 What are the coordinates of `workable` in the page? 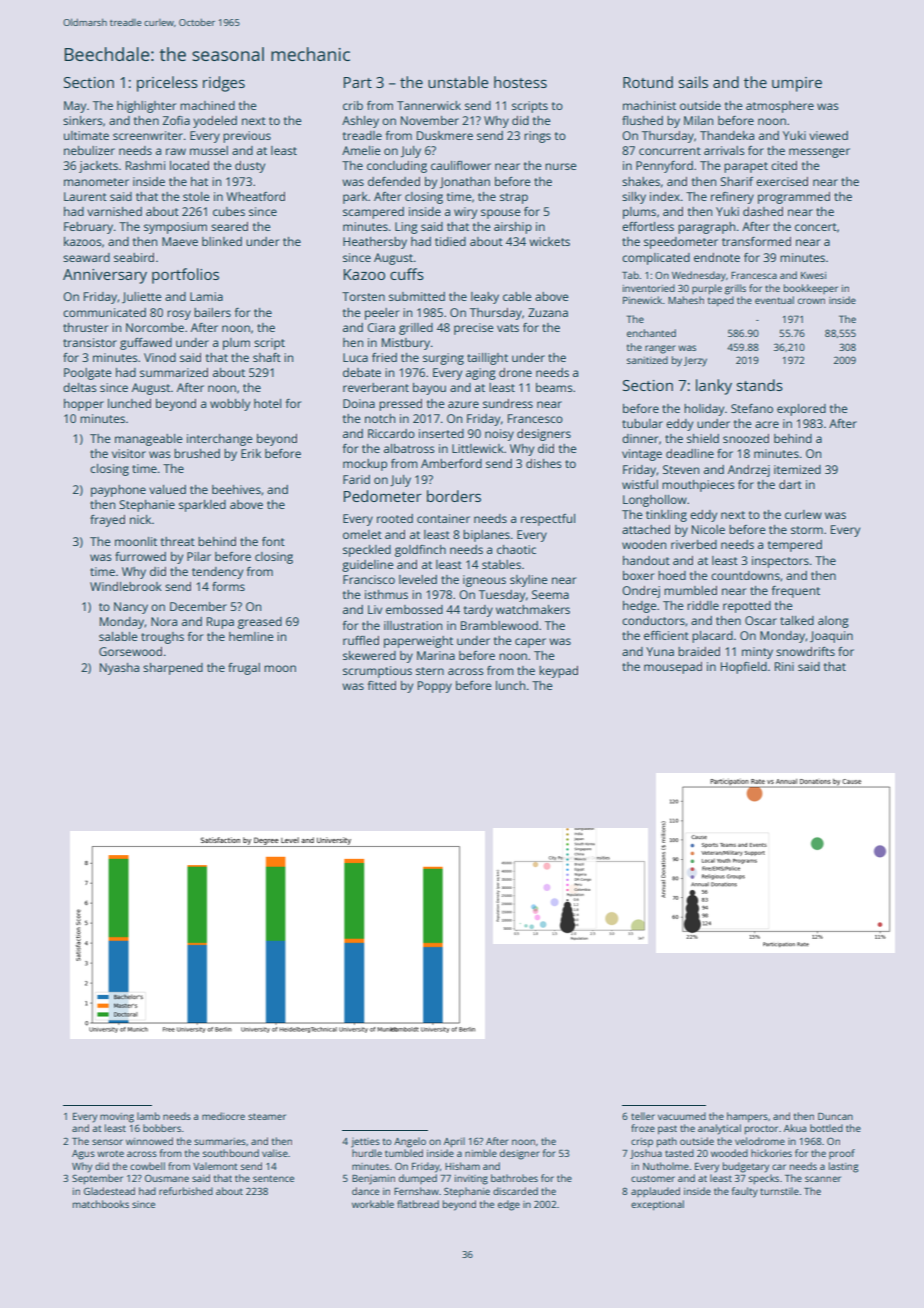 It's located at (373, 1204).
